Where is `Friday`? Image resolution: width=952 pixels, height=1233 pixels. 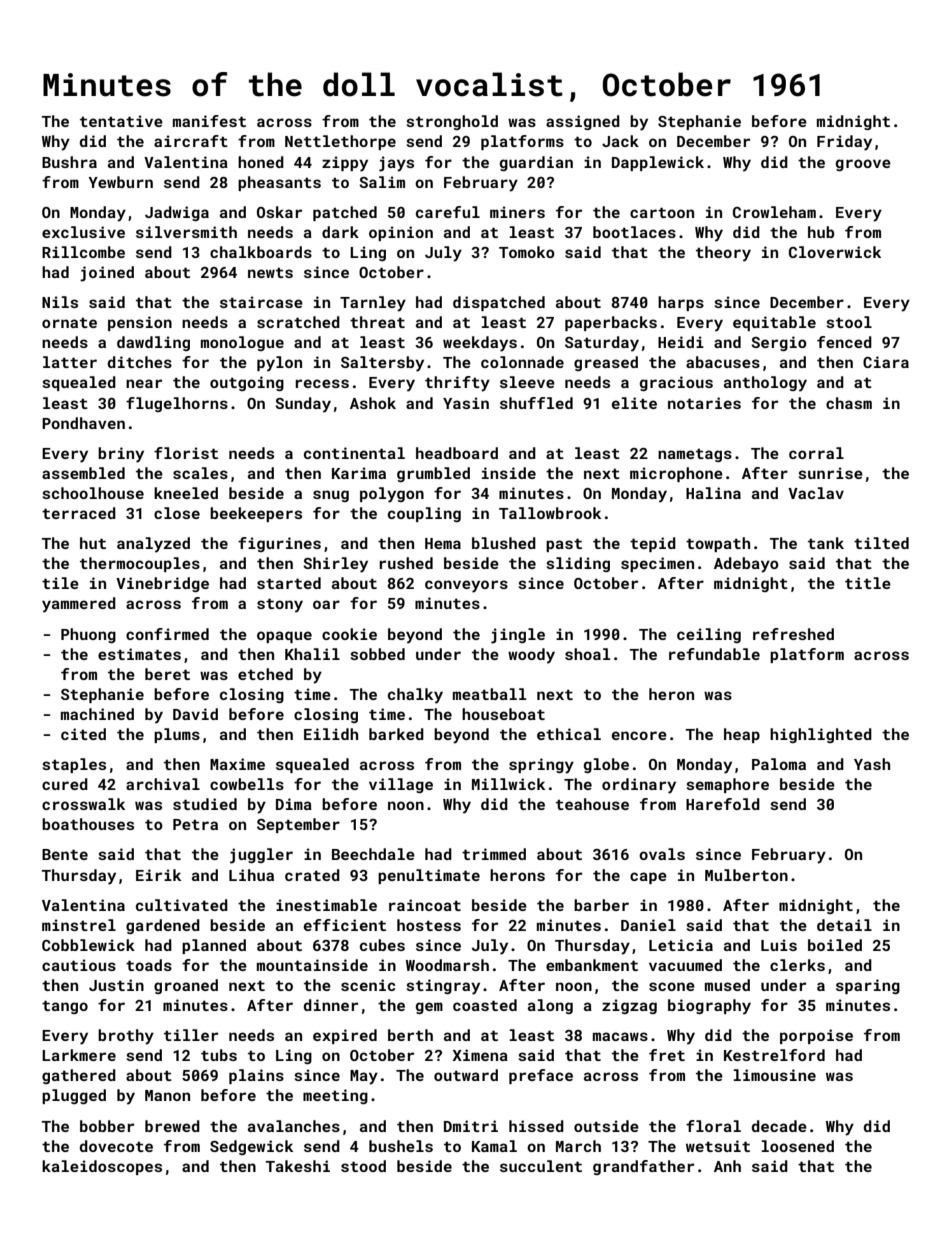
Friday is located at coordinates (844, 143).
